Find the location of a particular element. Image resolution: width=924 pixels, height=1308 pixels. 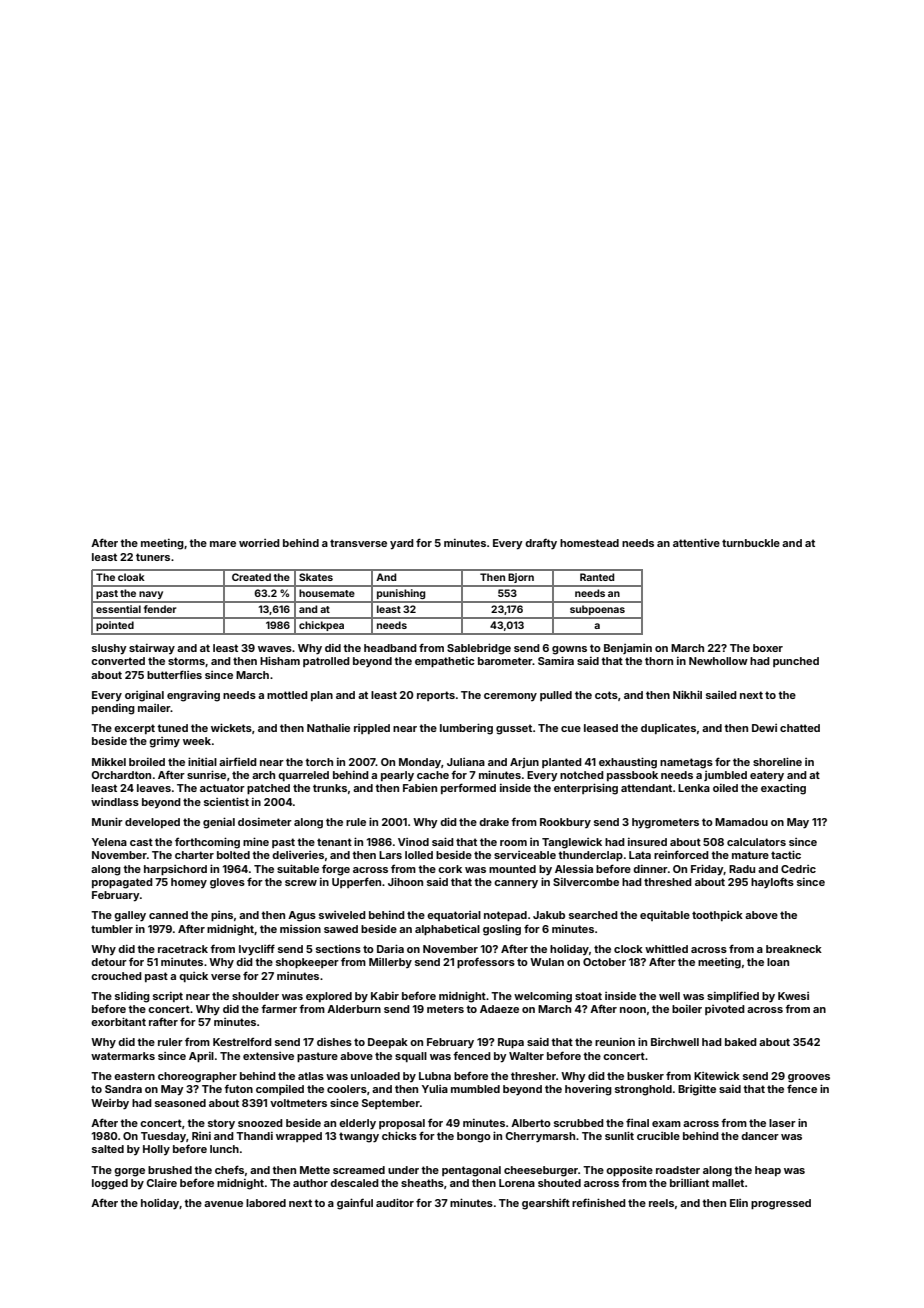

Lorena is located at coordinates (517, 1183).
